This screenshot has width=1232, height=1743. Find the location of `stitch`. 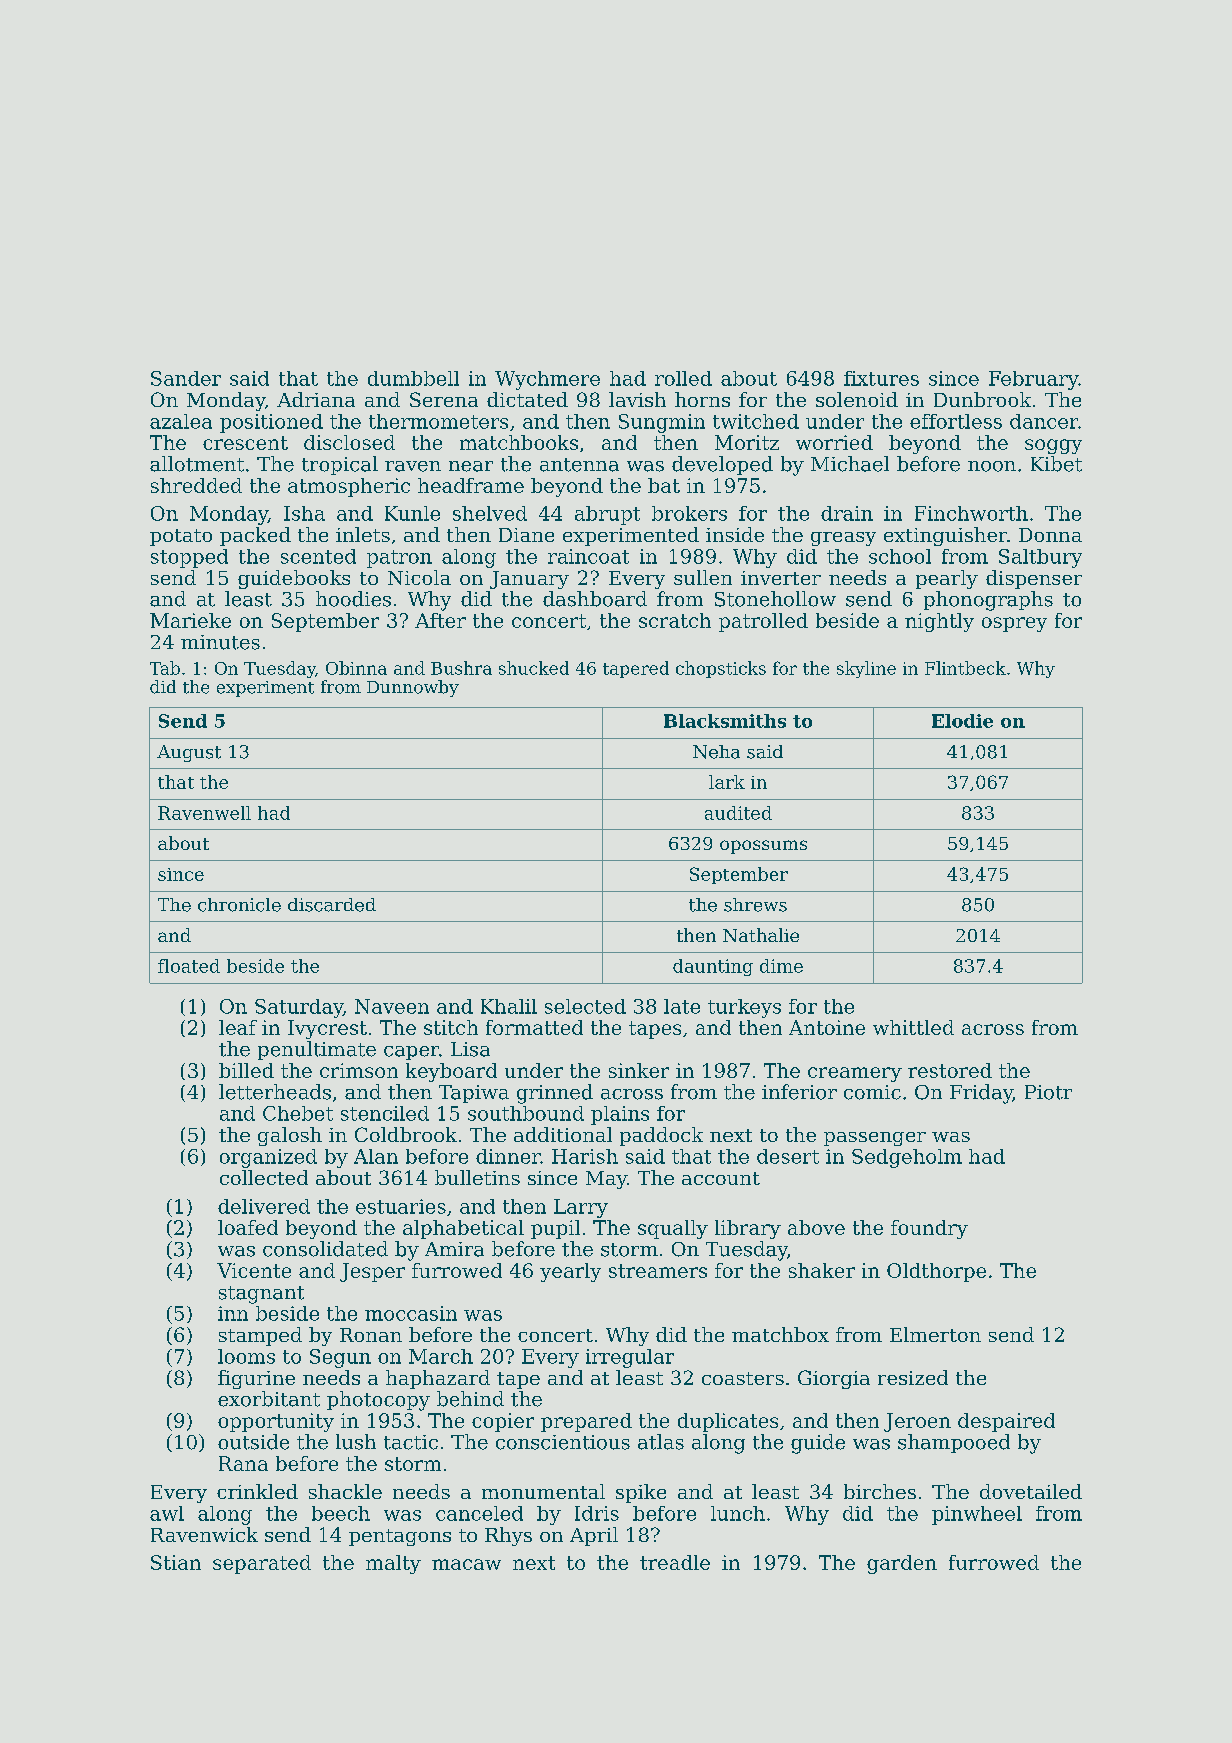

stitch is located at coordinates (451, 1027).
